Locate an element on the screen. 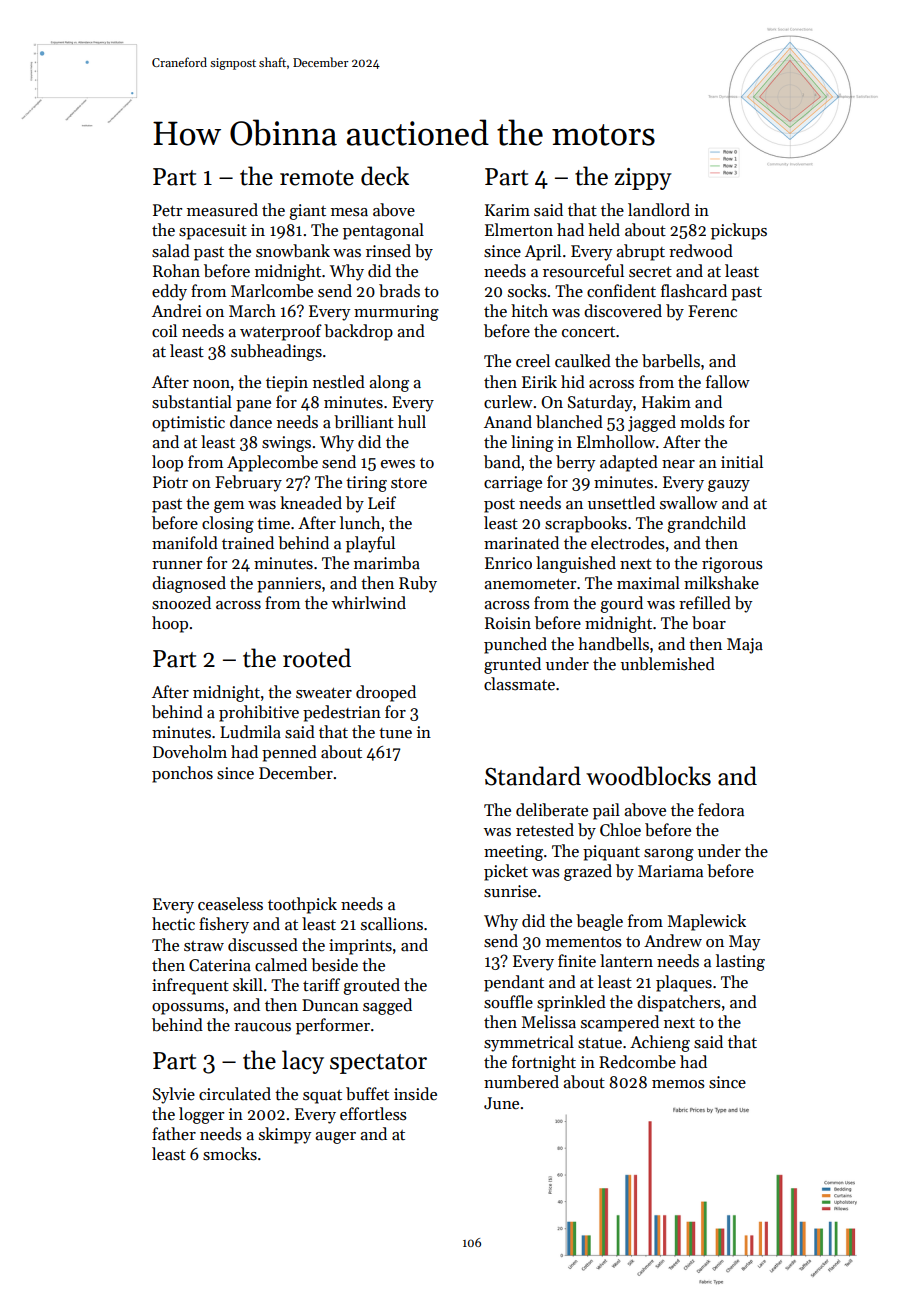 This screenshot has width=924, height=1311. prohibitive is located at coordinates (259, 713).
